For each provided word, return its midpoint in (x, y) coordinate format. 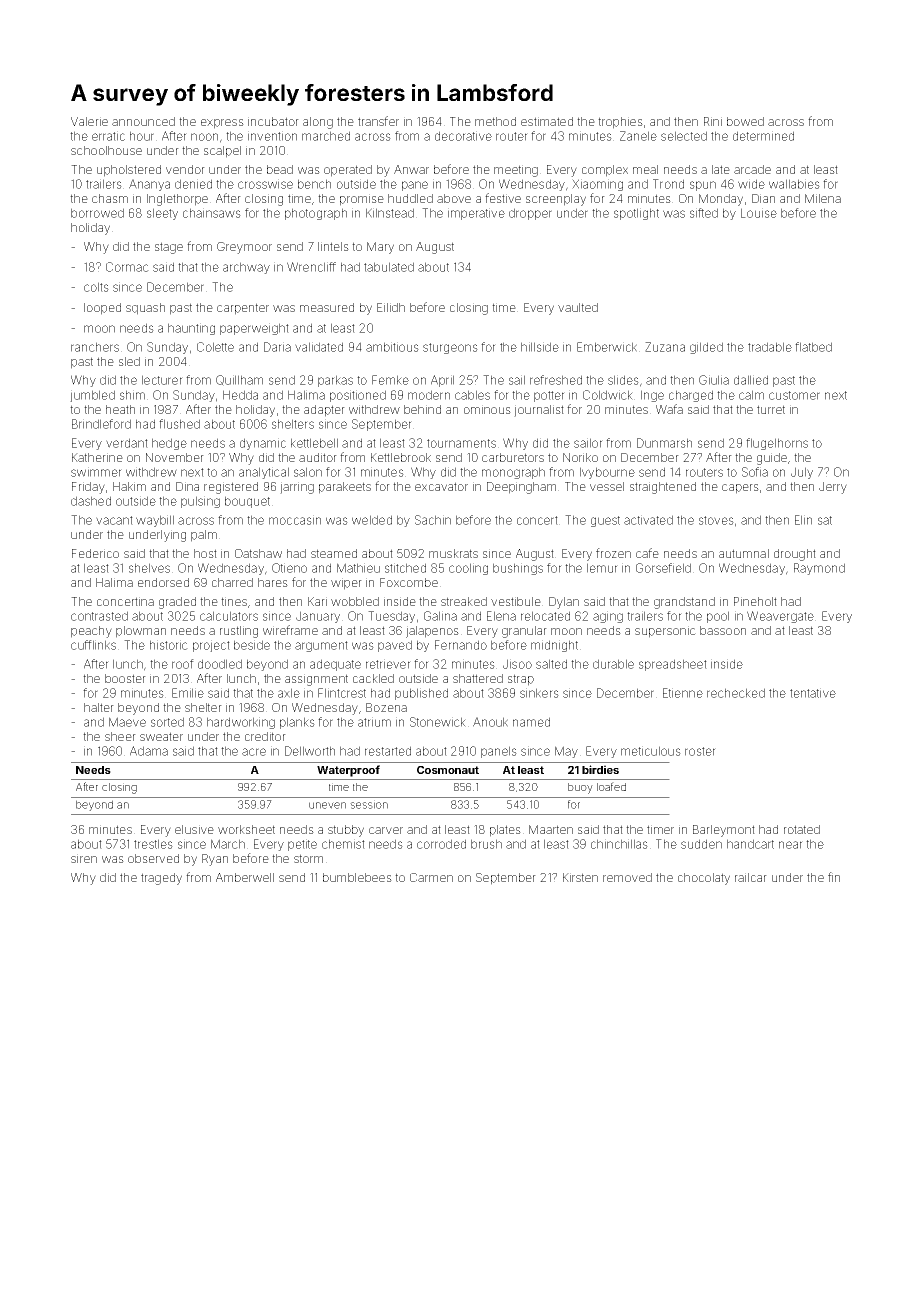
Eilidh (391, 307)
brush (486, 844)
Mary (380, 248)
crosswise (265, 184)
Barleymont (724, 831)
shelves (149, 568)
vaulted (578, 307)
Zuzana (665, 347)
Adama (149, 751)
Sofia (755, 472)
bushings (518, 569)
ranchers (95, 347)
